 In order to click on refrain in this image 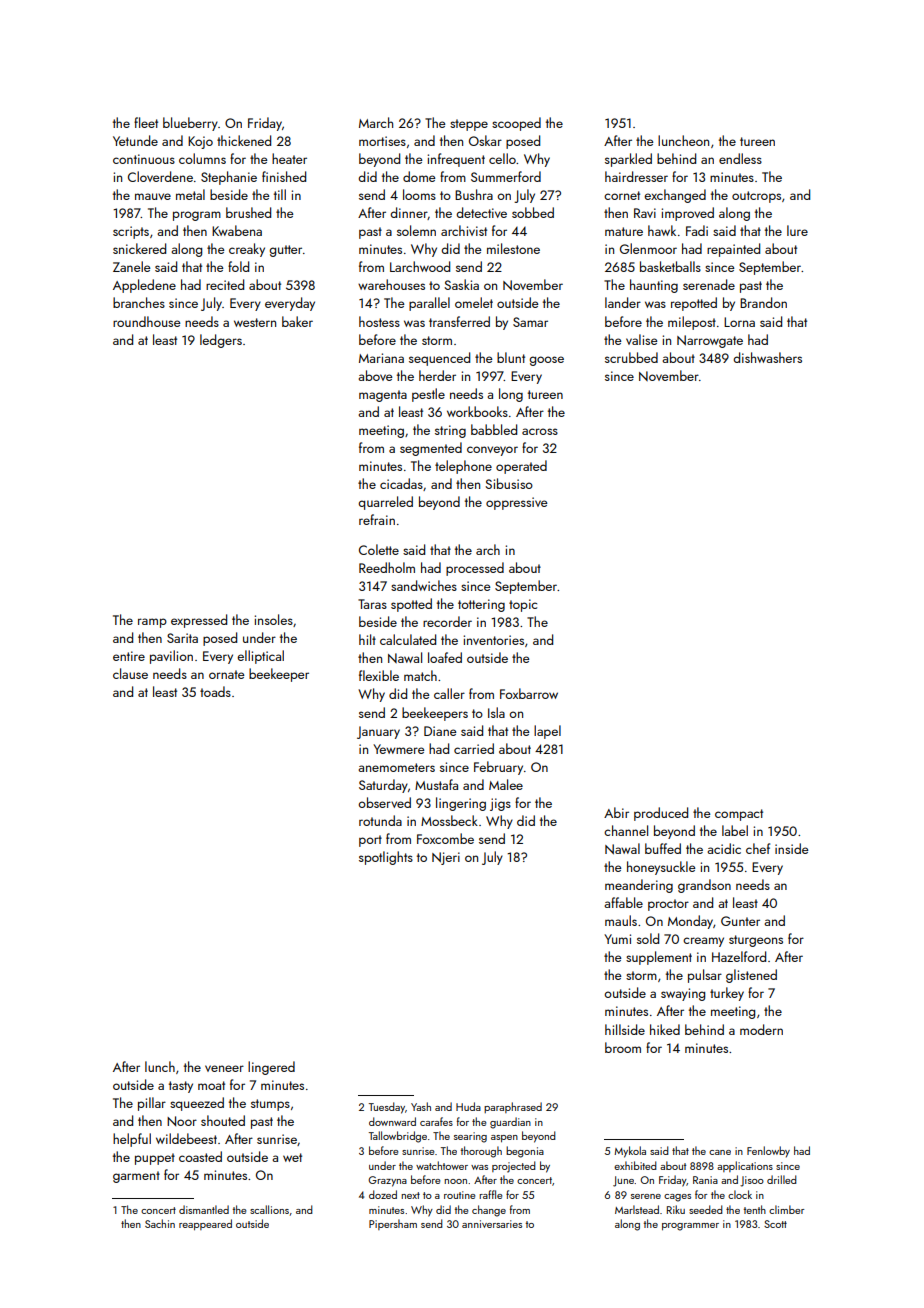, I will do `click(377, 519)`.
